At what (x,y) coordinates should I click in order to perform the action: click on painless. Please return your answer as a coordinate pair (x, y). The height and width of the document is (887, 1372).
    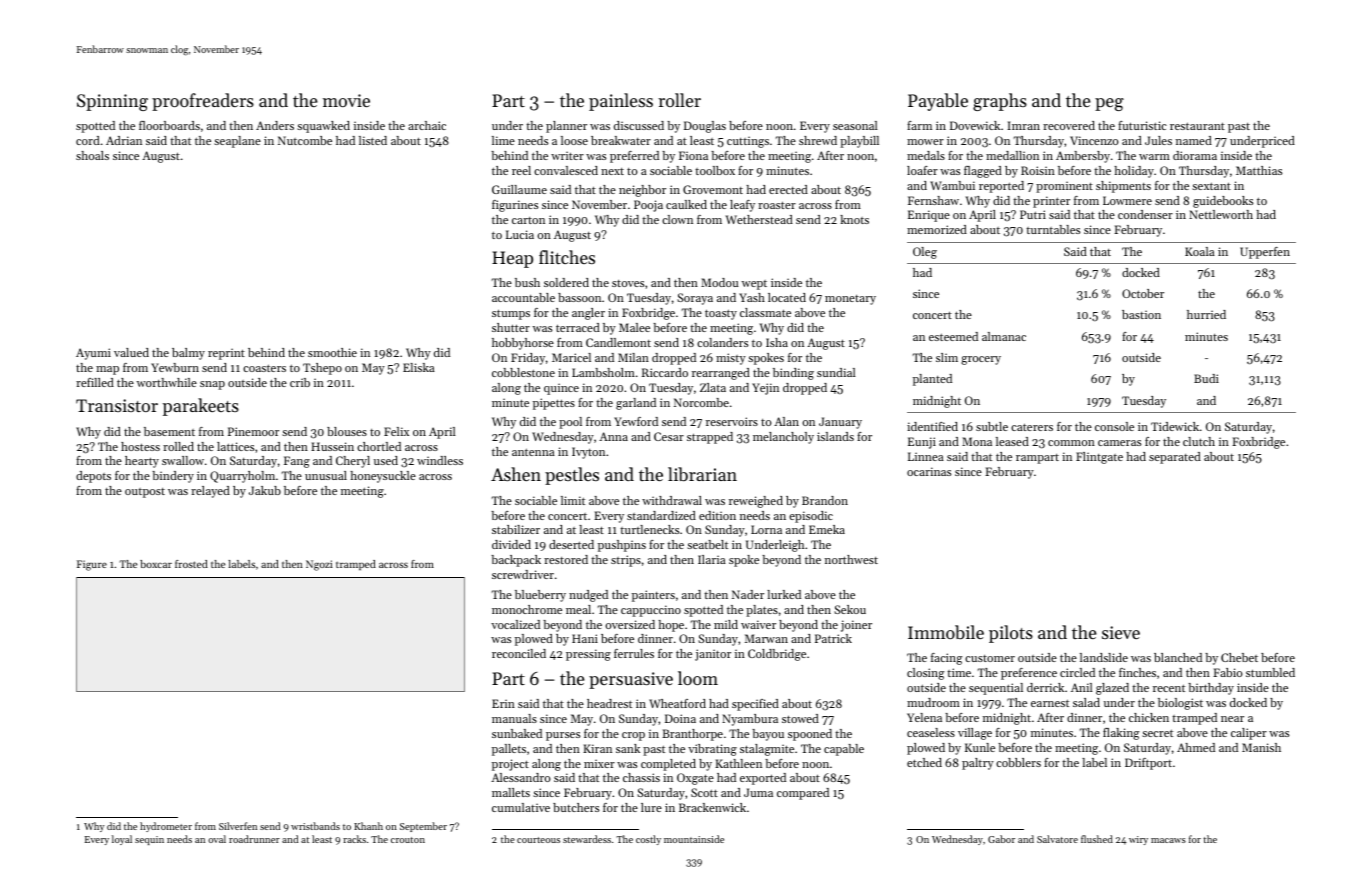
    Looking at the image, I should click on (621, 102).
